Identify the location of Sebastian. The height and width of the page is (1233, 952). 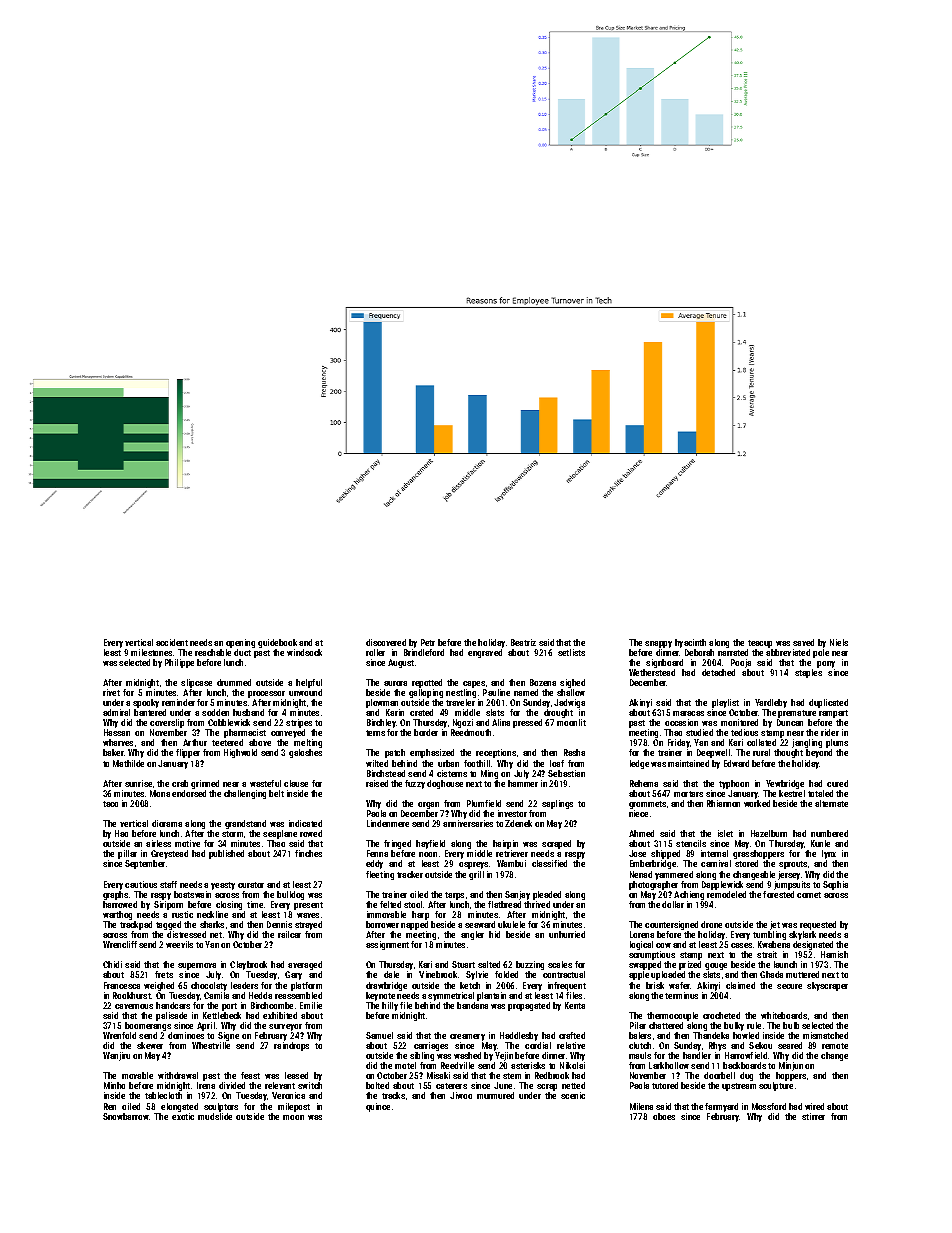
(566, 773).
